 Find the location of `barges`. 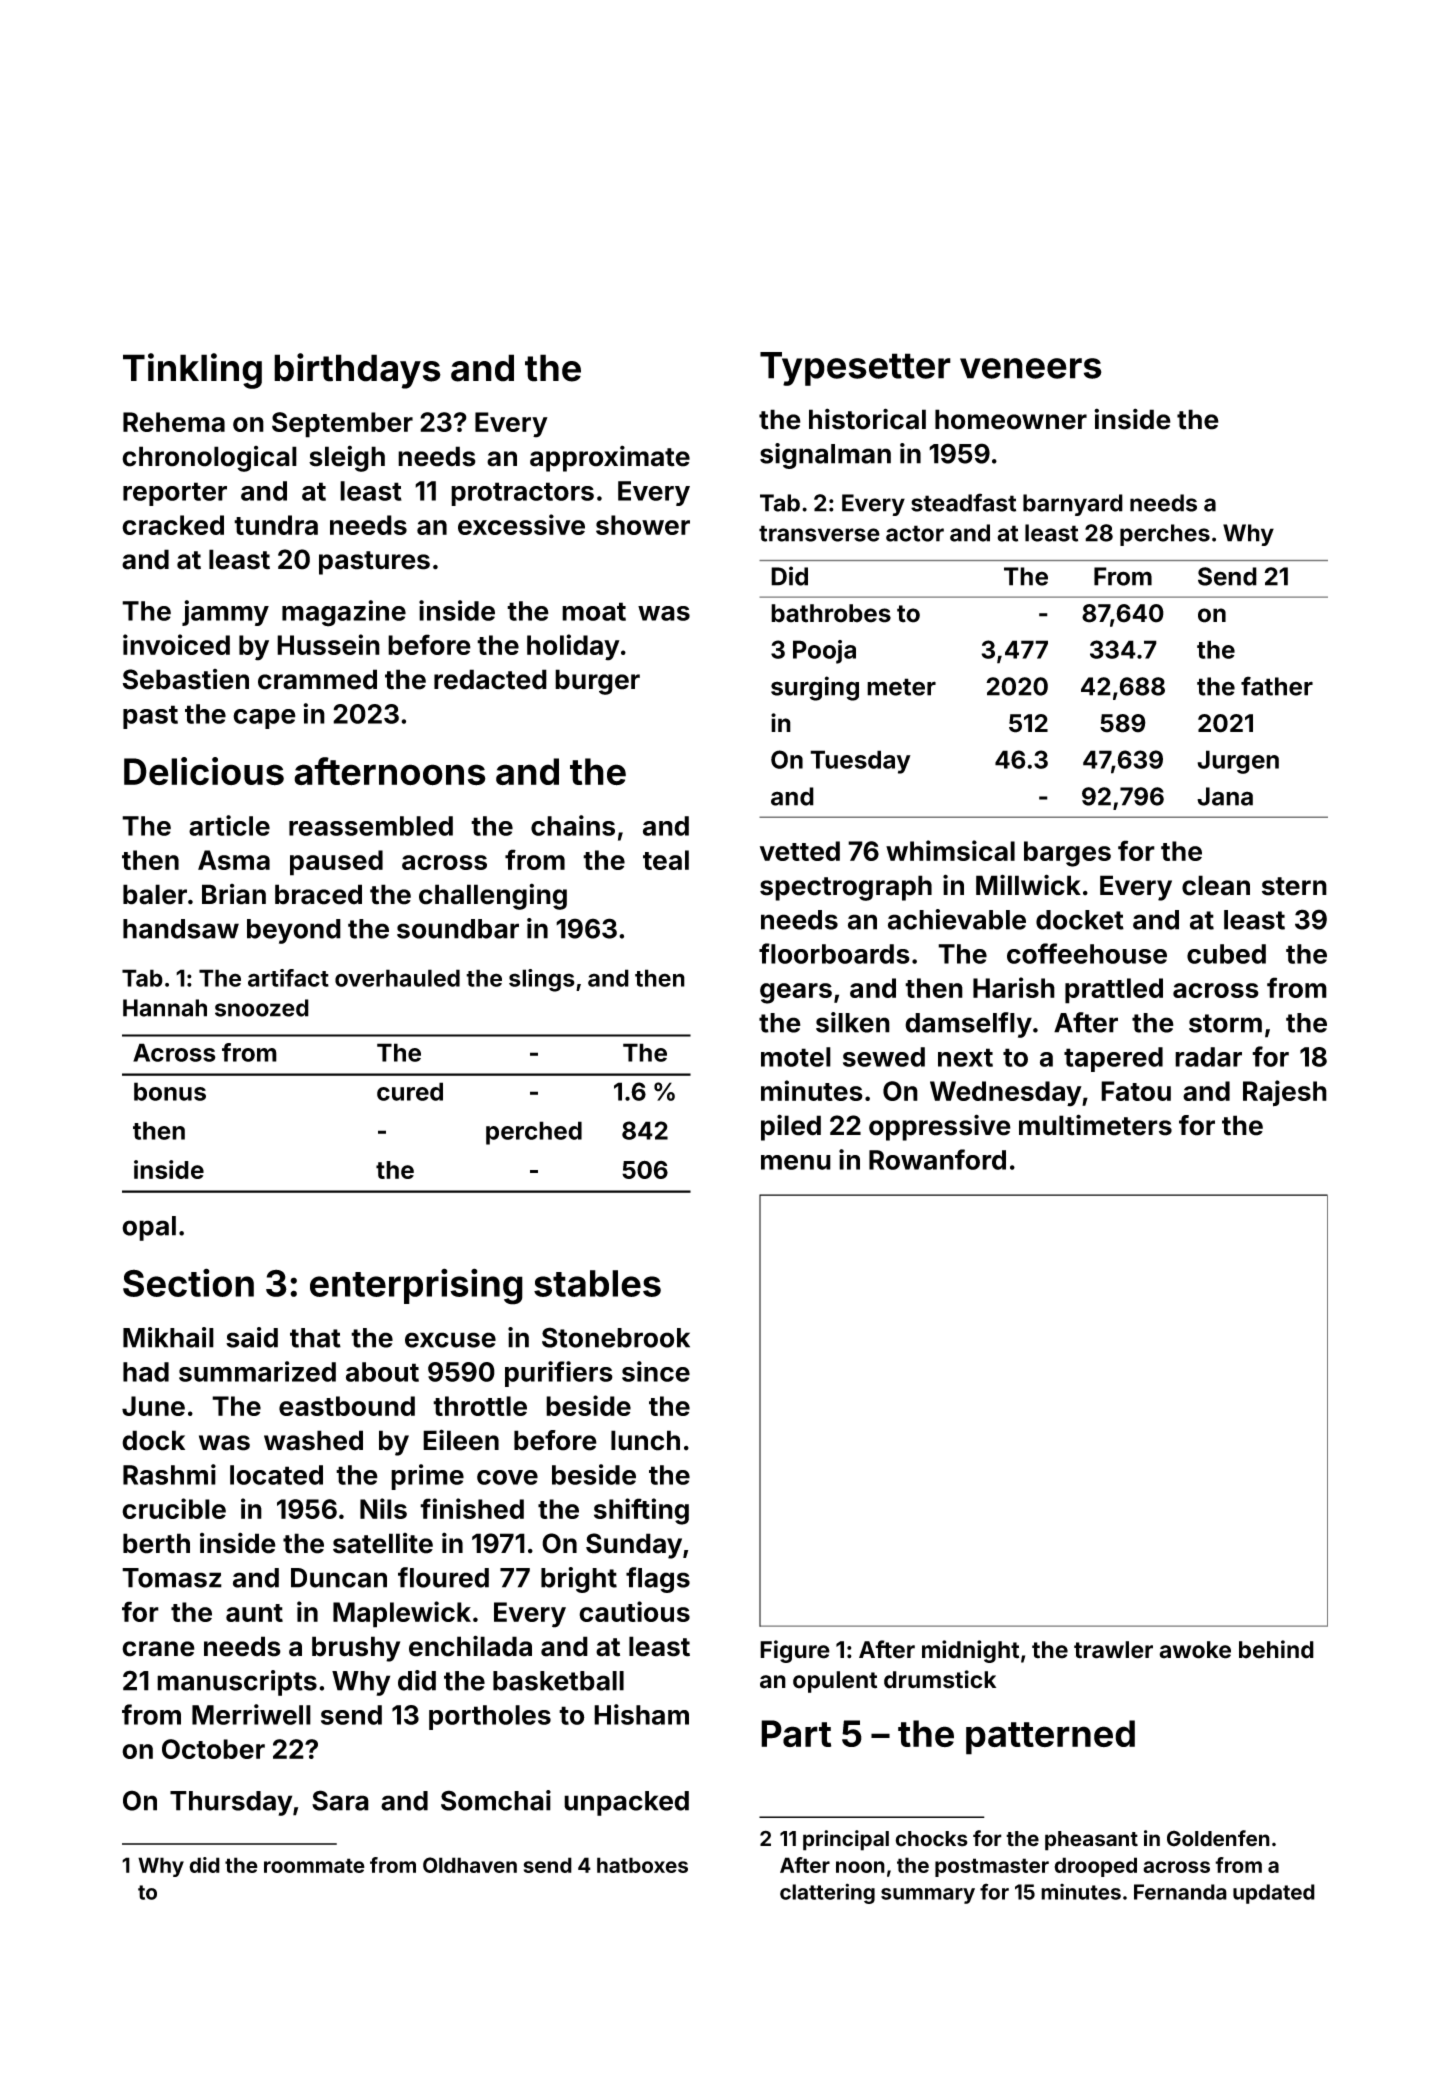

barges is located at coordinates (1067, 854).
